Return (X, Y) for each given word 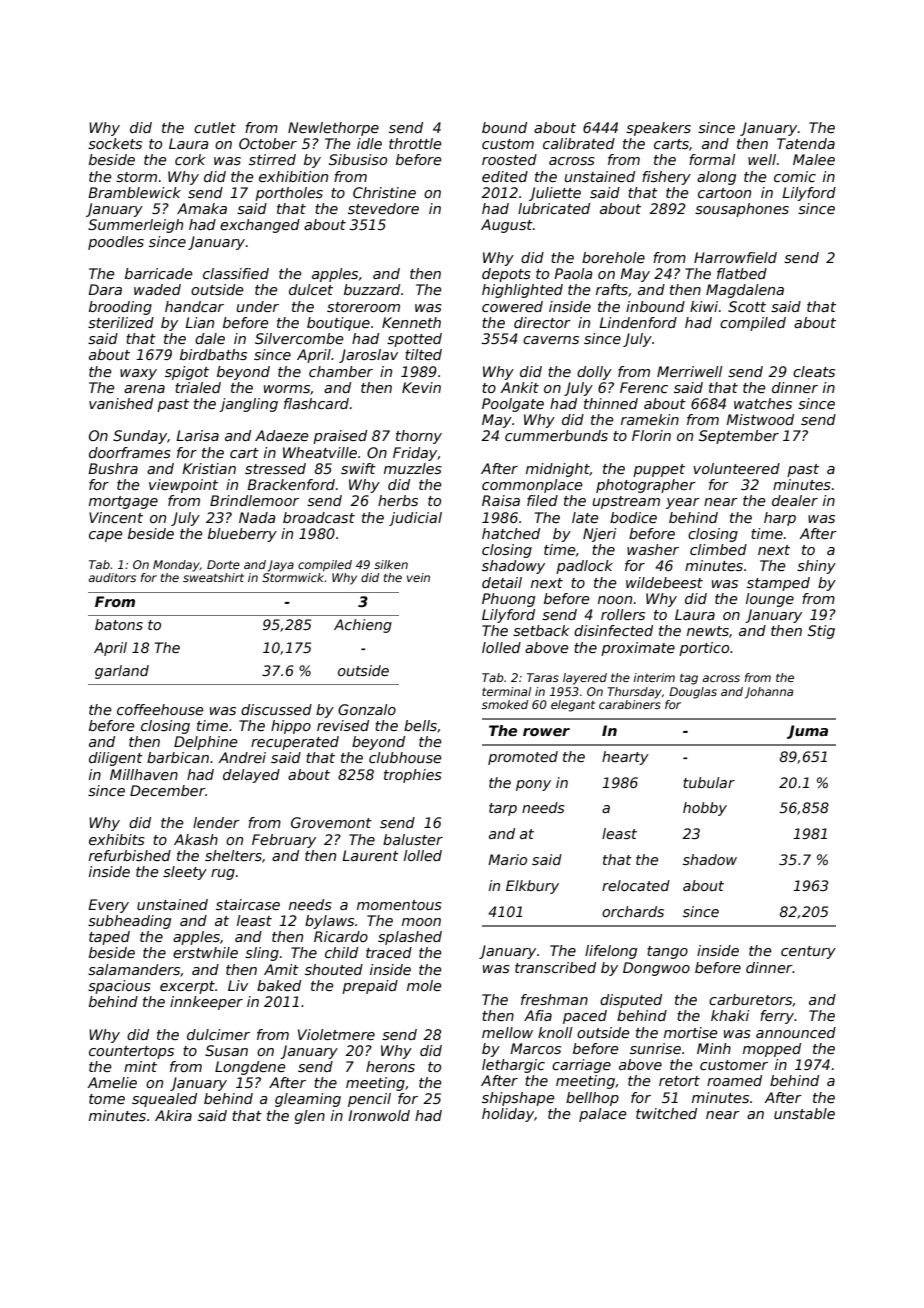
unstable (804, 1113)
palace (602, 1115)
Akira (173, 1115)
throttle (415, 143)
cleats (814, 371)
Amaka (202, 208)
